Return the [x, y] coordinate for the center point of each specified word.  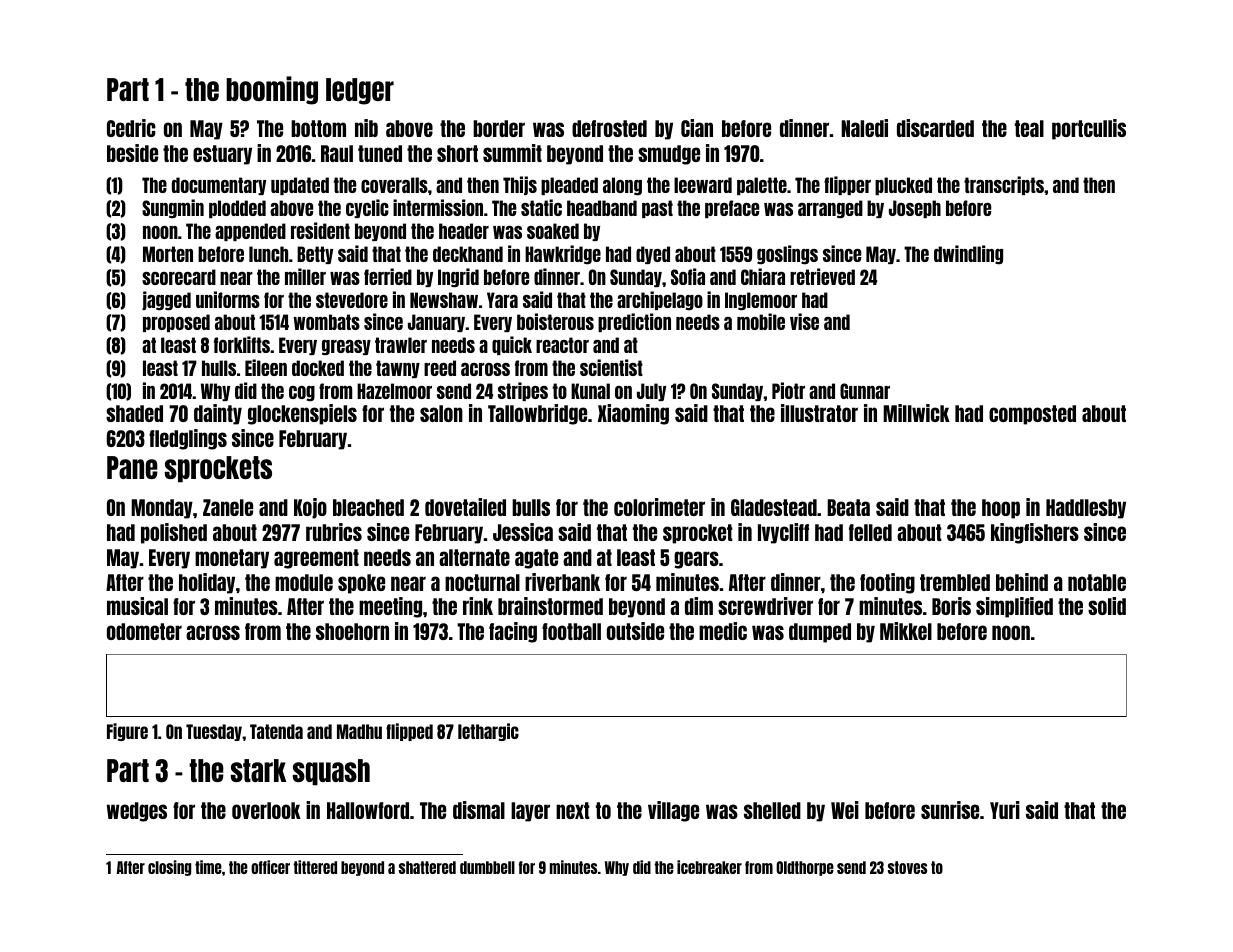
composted [1032, 415]
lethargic [488, 732]
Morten [168, 254]
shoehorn [352, 631]
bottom [318, 128]
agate [536, 559]
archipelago [660, 300]
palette [762, 186]
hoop [1001, 509]
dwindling [968, 255]
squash [331, 772]
